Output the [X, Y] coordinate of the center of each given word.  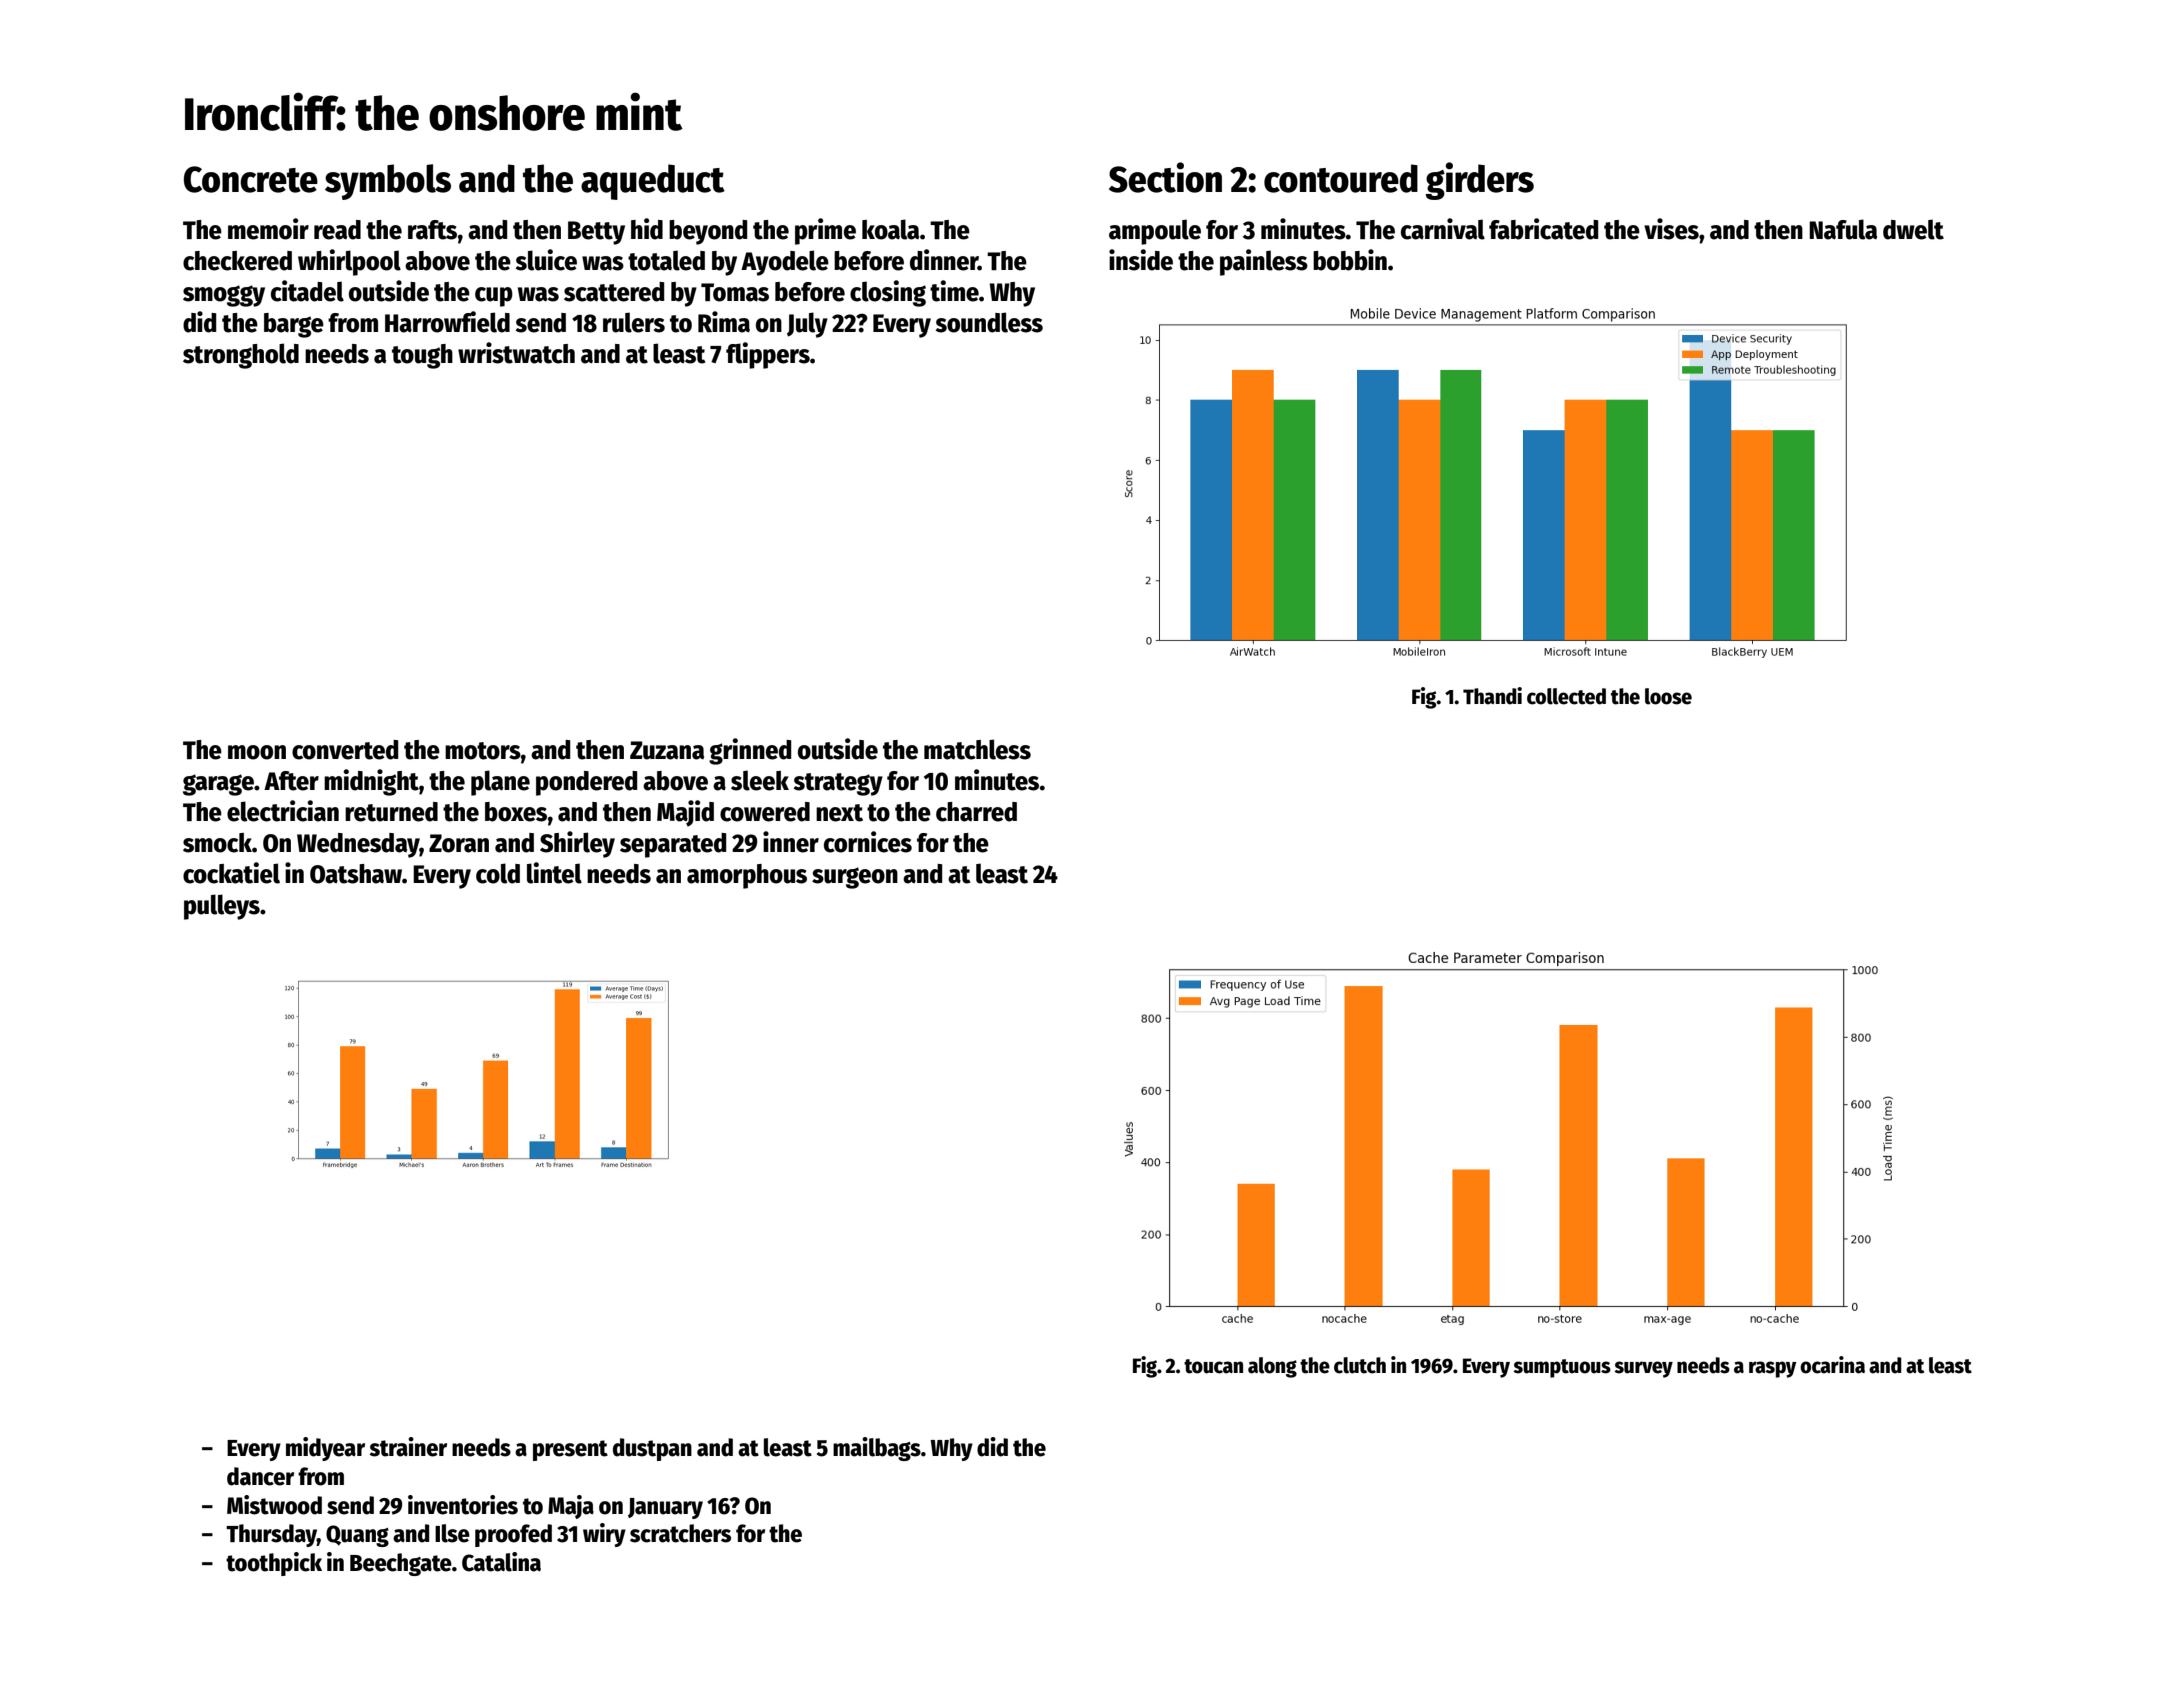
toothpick [274, 1564]
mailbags [877, 1449]
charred [976, 812]
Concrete [251, 179]
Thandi [1492, 696]
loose [1668, 696]
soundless [989, 322]
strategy [838, 784]
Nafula [1843, 229]
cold [498, 873]
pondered [586, 783]
